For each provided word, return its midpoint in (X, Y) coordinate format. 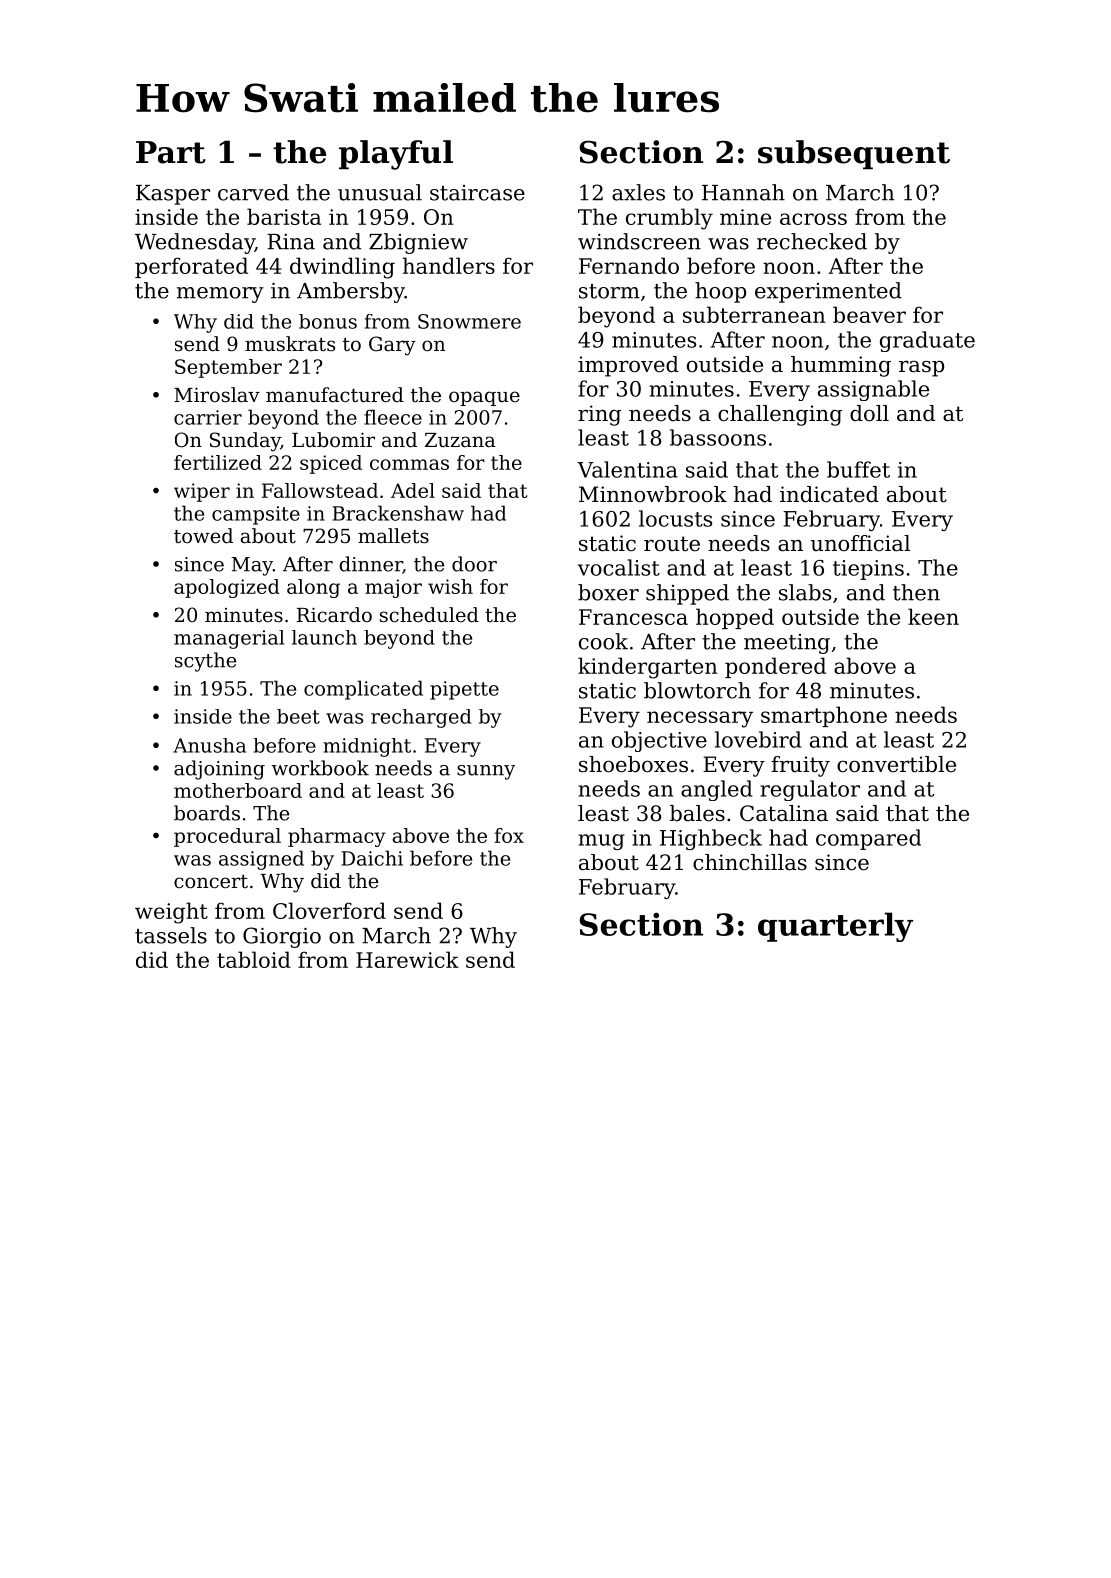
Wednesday (195, 243)
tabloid (254, 959)
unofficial (860, 543)
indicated (829, 494)
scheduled (429, 615)
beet (298, 716)
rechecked (812, 241)
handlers (449, 265)
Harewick (407, 959)
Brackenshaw (398, 513)
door (474, 564)
